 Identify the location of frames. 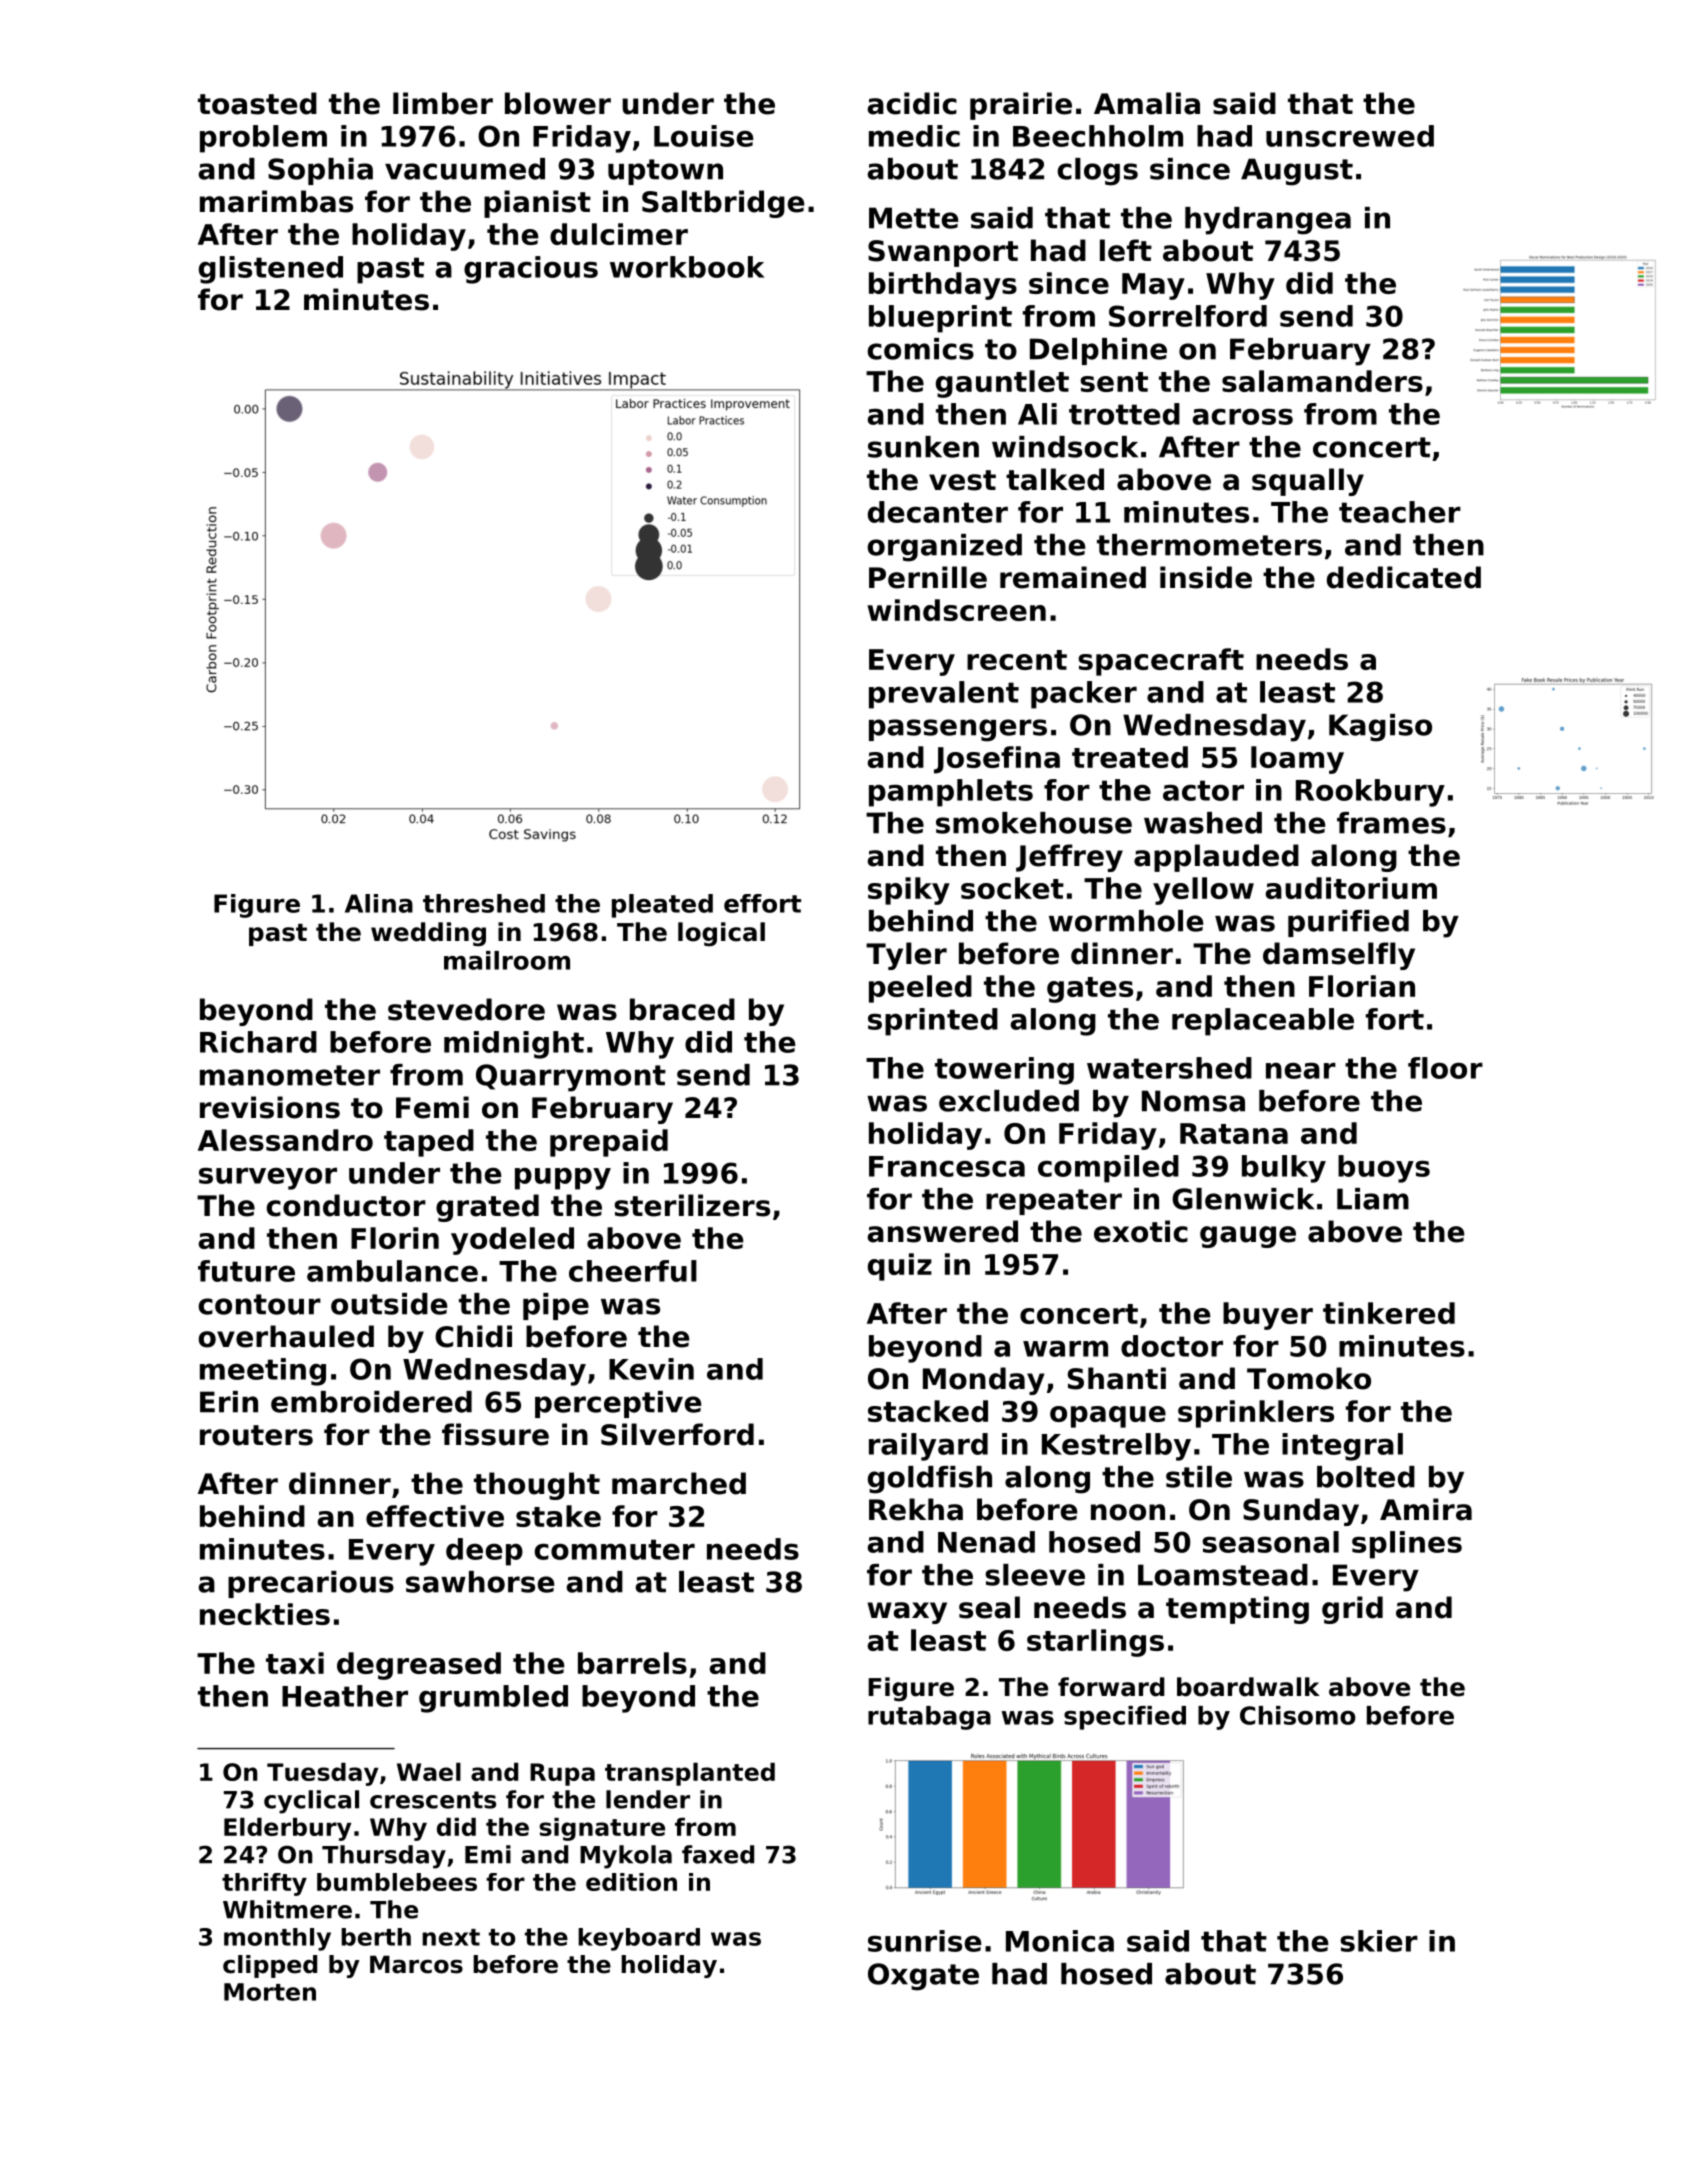
(1391, 823).
